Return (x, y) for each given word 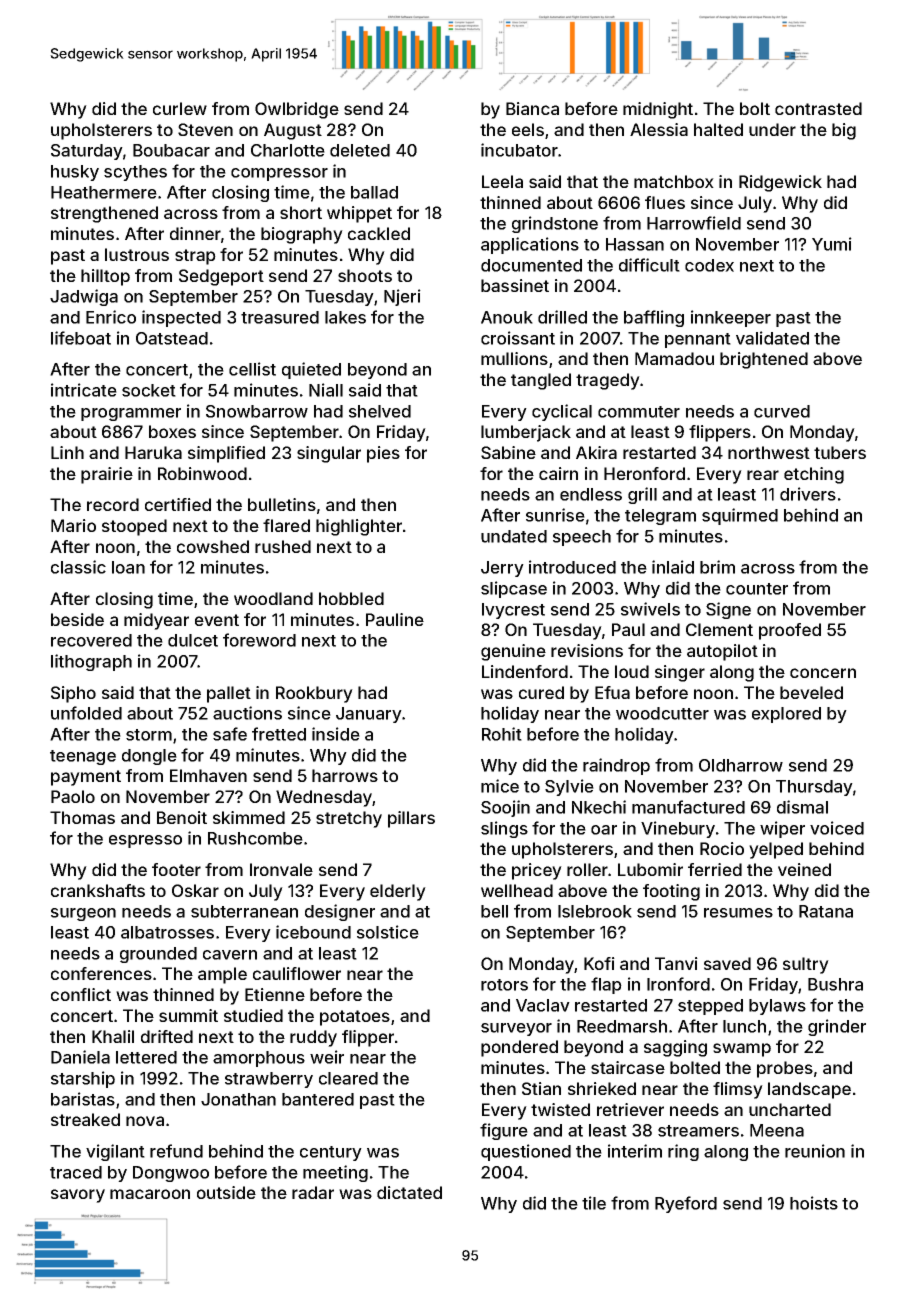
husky (75, 173)
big (844, 131)
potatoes (355, 1018)
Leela (502, 181)
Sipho (73, 694)
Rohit (502, 734)
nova (145, 1121)
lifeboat (81, 338)
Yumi (832, 244)
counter (757, 589)
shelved (380, 411)
